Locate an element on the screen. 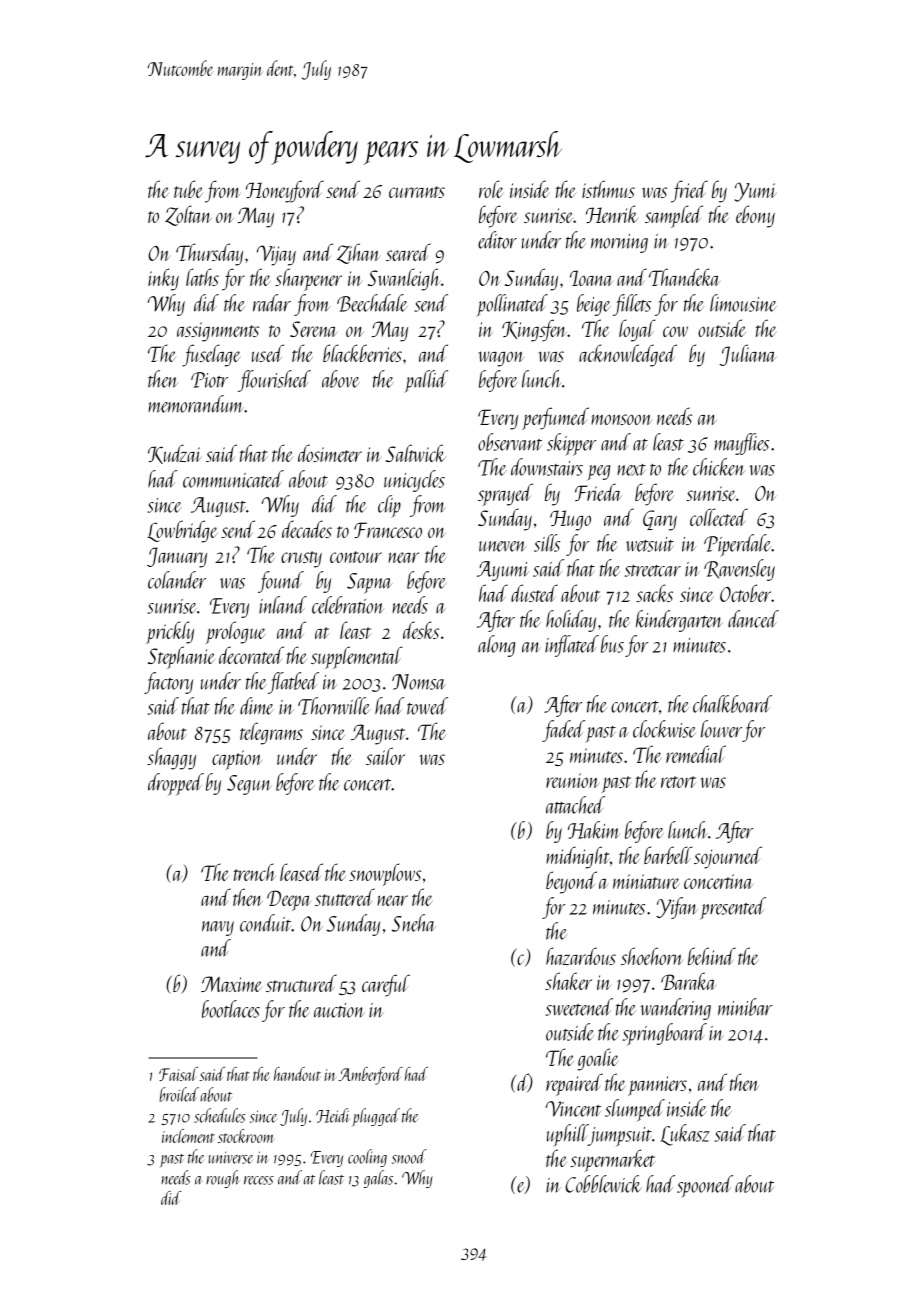  beyond is located at coordinates (571, 882).
